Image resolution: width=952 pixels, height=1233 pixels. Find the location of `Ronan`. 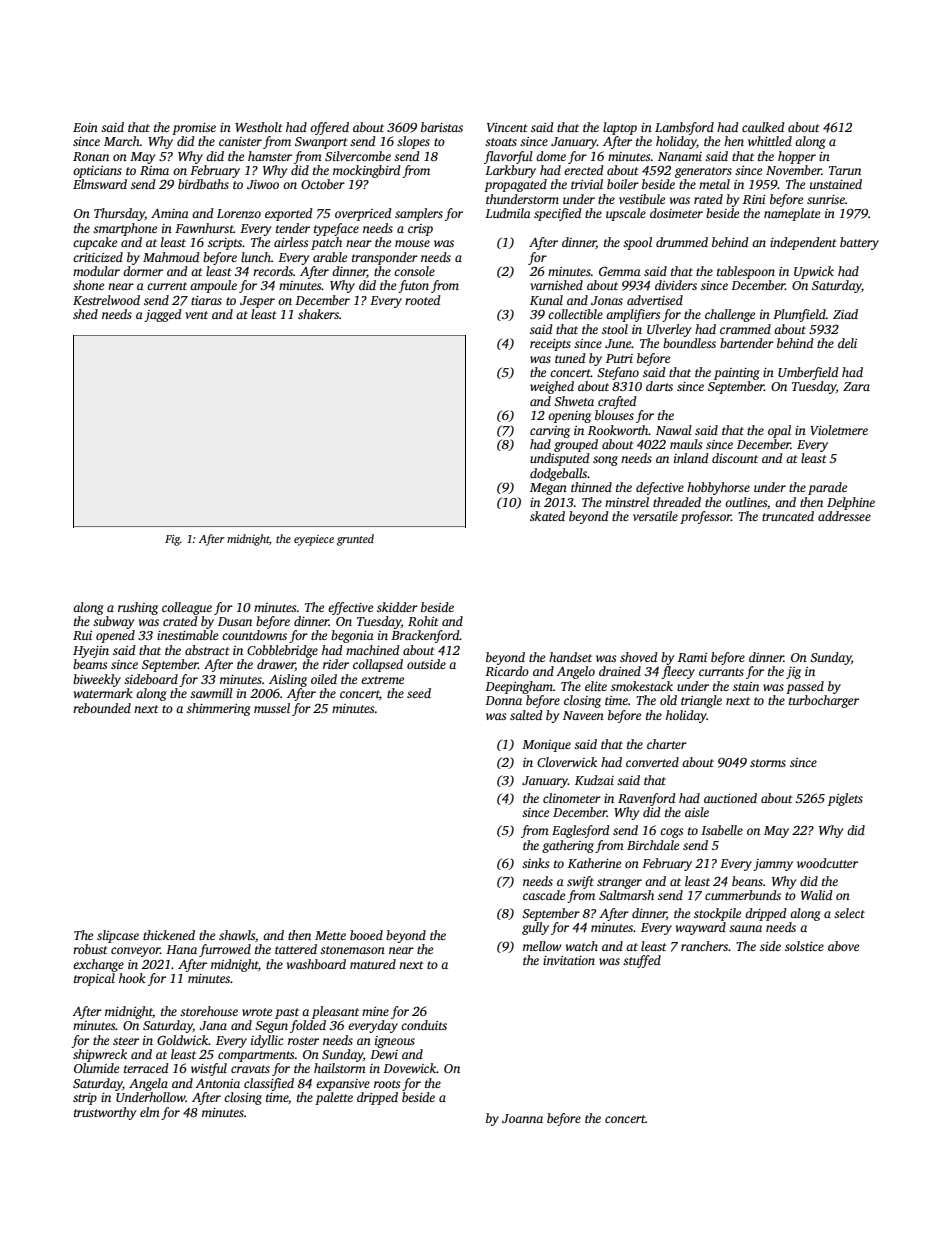

Ronan is located at coordinates (91, 156).
